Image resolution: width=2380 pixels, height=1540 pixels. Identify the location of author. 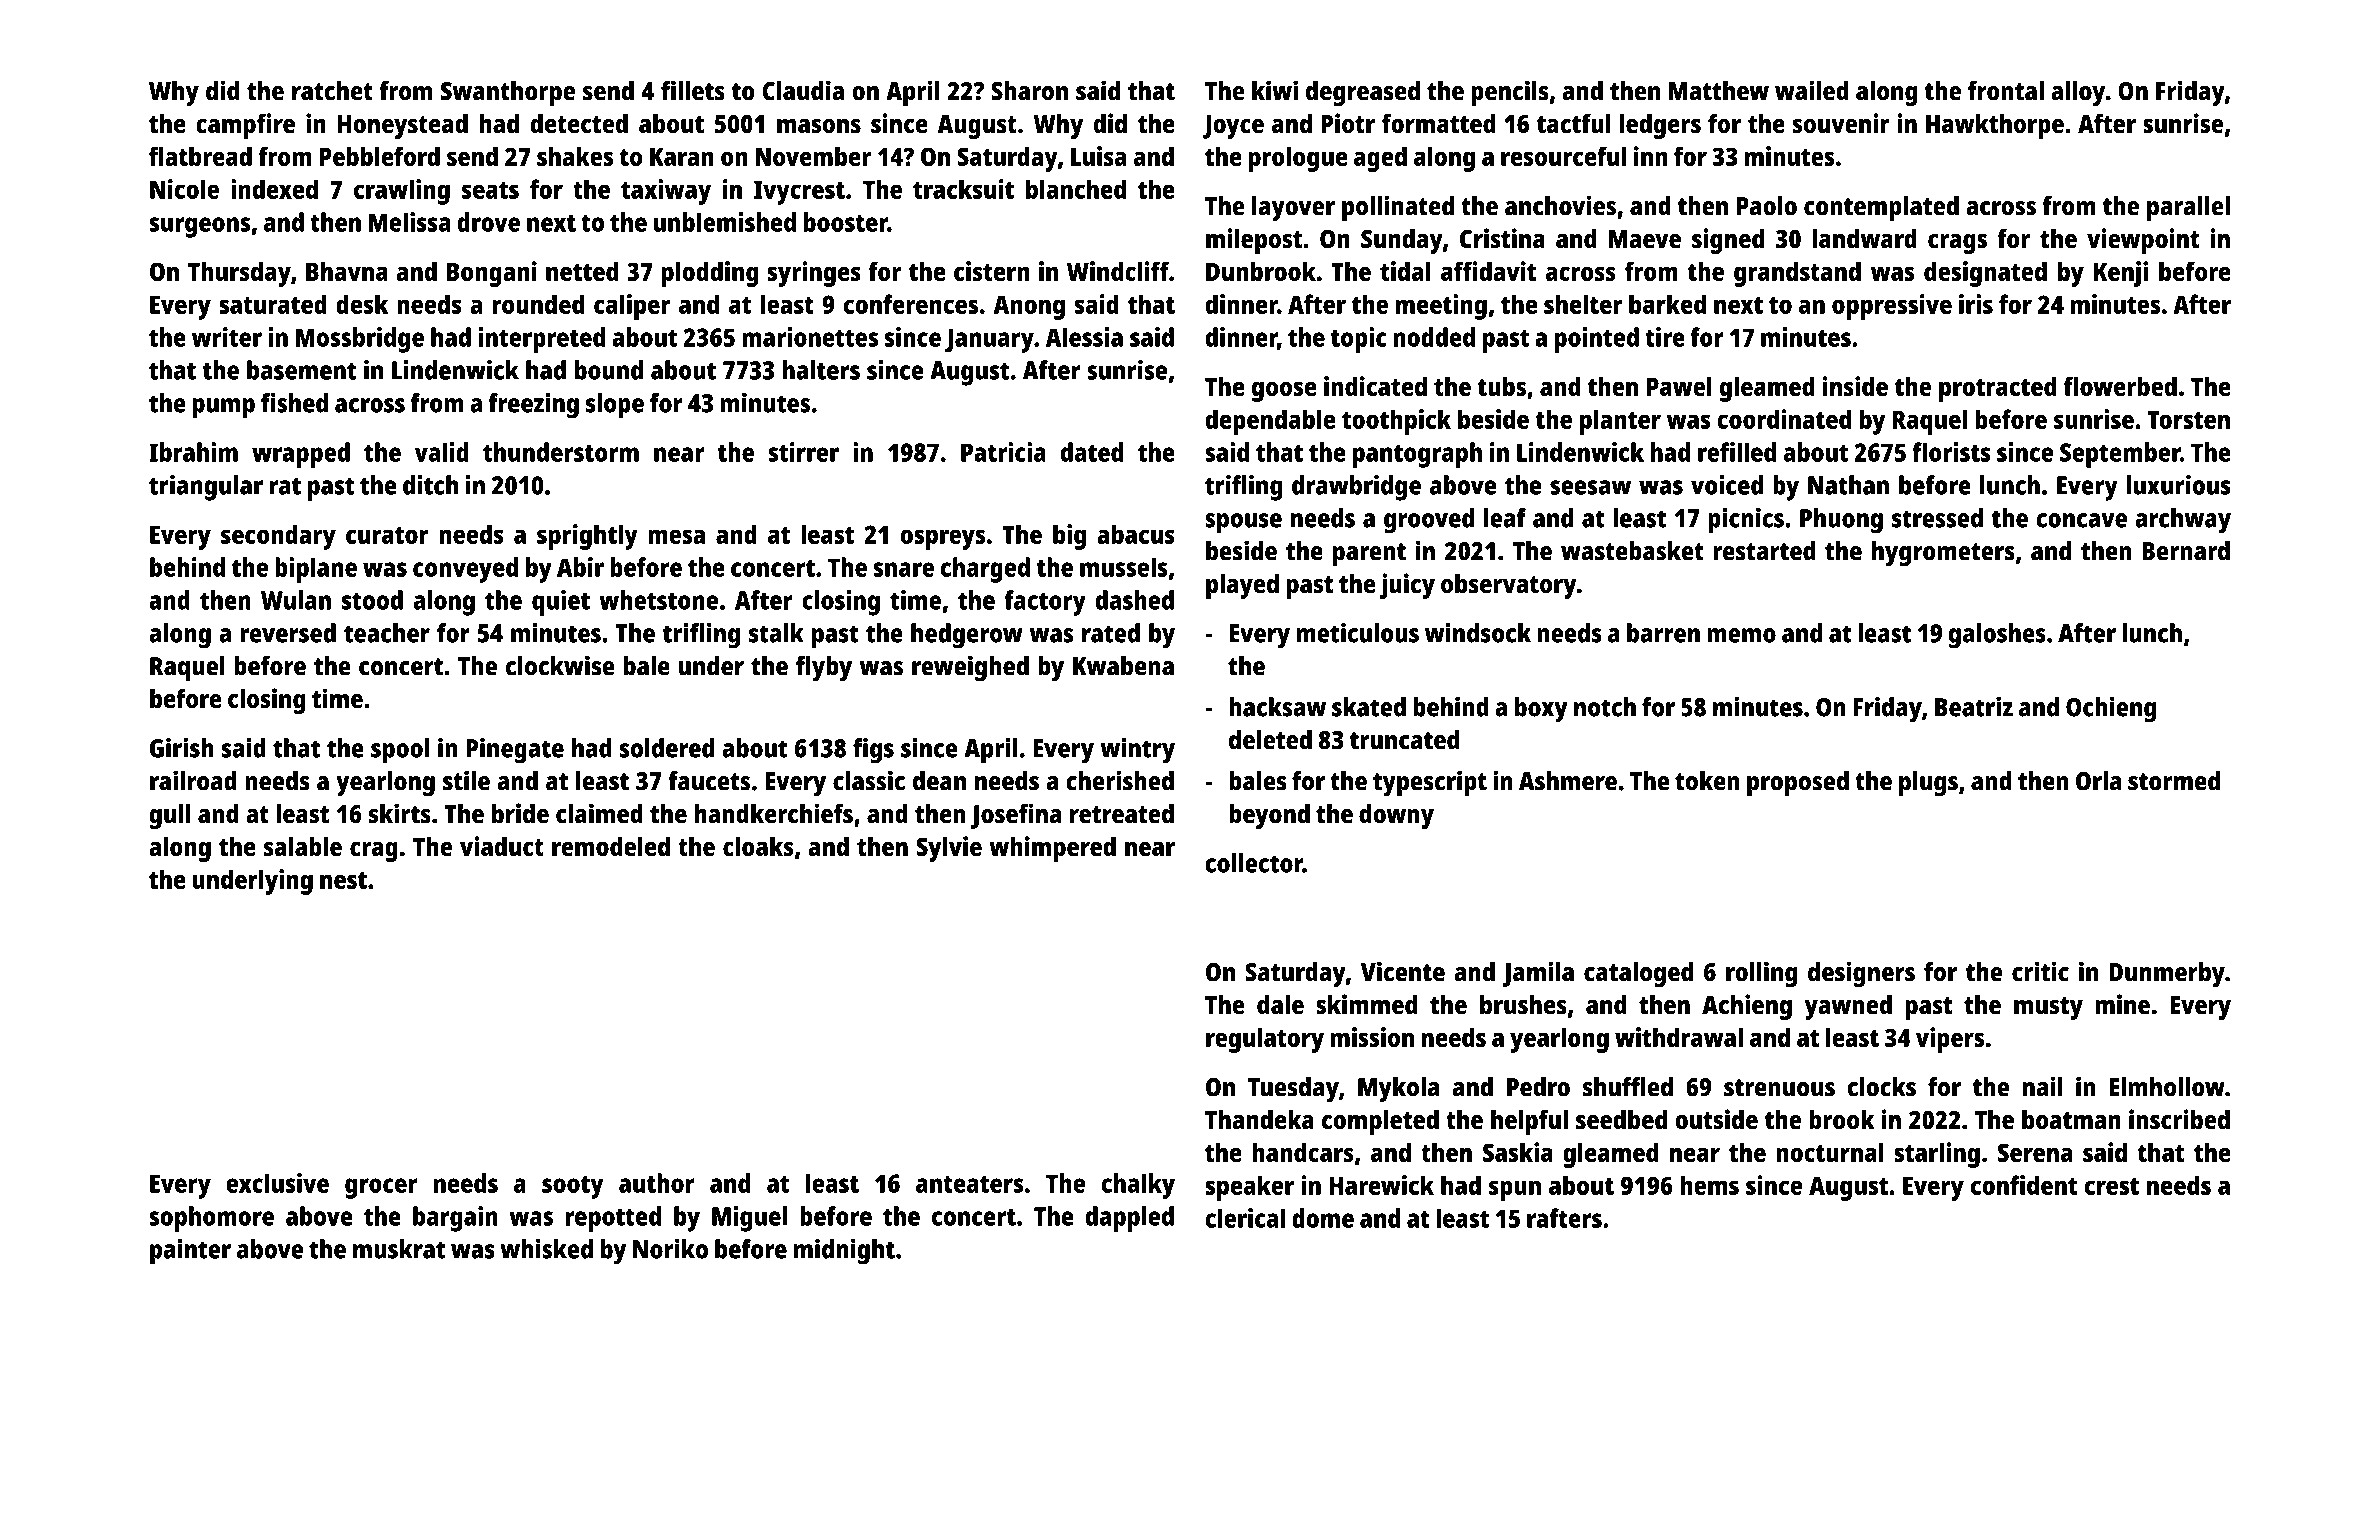
(657, 1183).
